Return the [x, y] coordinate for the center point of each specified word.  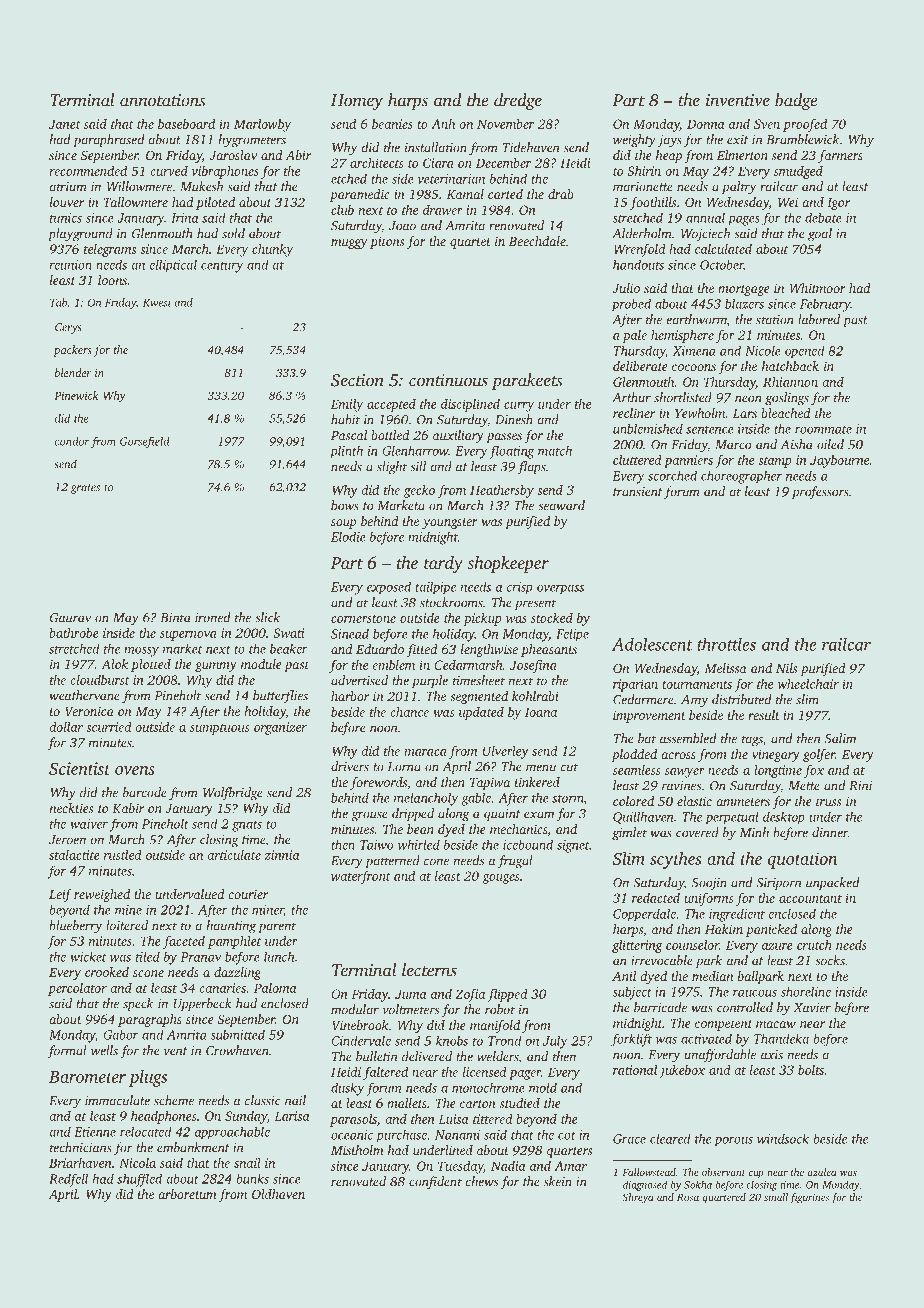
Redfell [68, 1180]
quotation [802, 860]
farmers [840, 156]
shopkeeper [508, 564]
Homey [357, 102]
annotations [163, 100]
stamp [774, 462]
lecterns [429, 970]
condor [72, 441]
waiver [89, 824]
